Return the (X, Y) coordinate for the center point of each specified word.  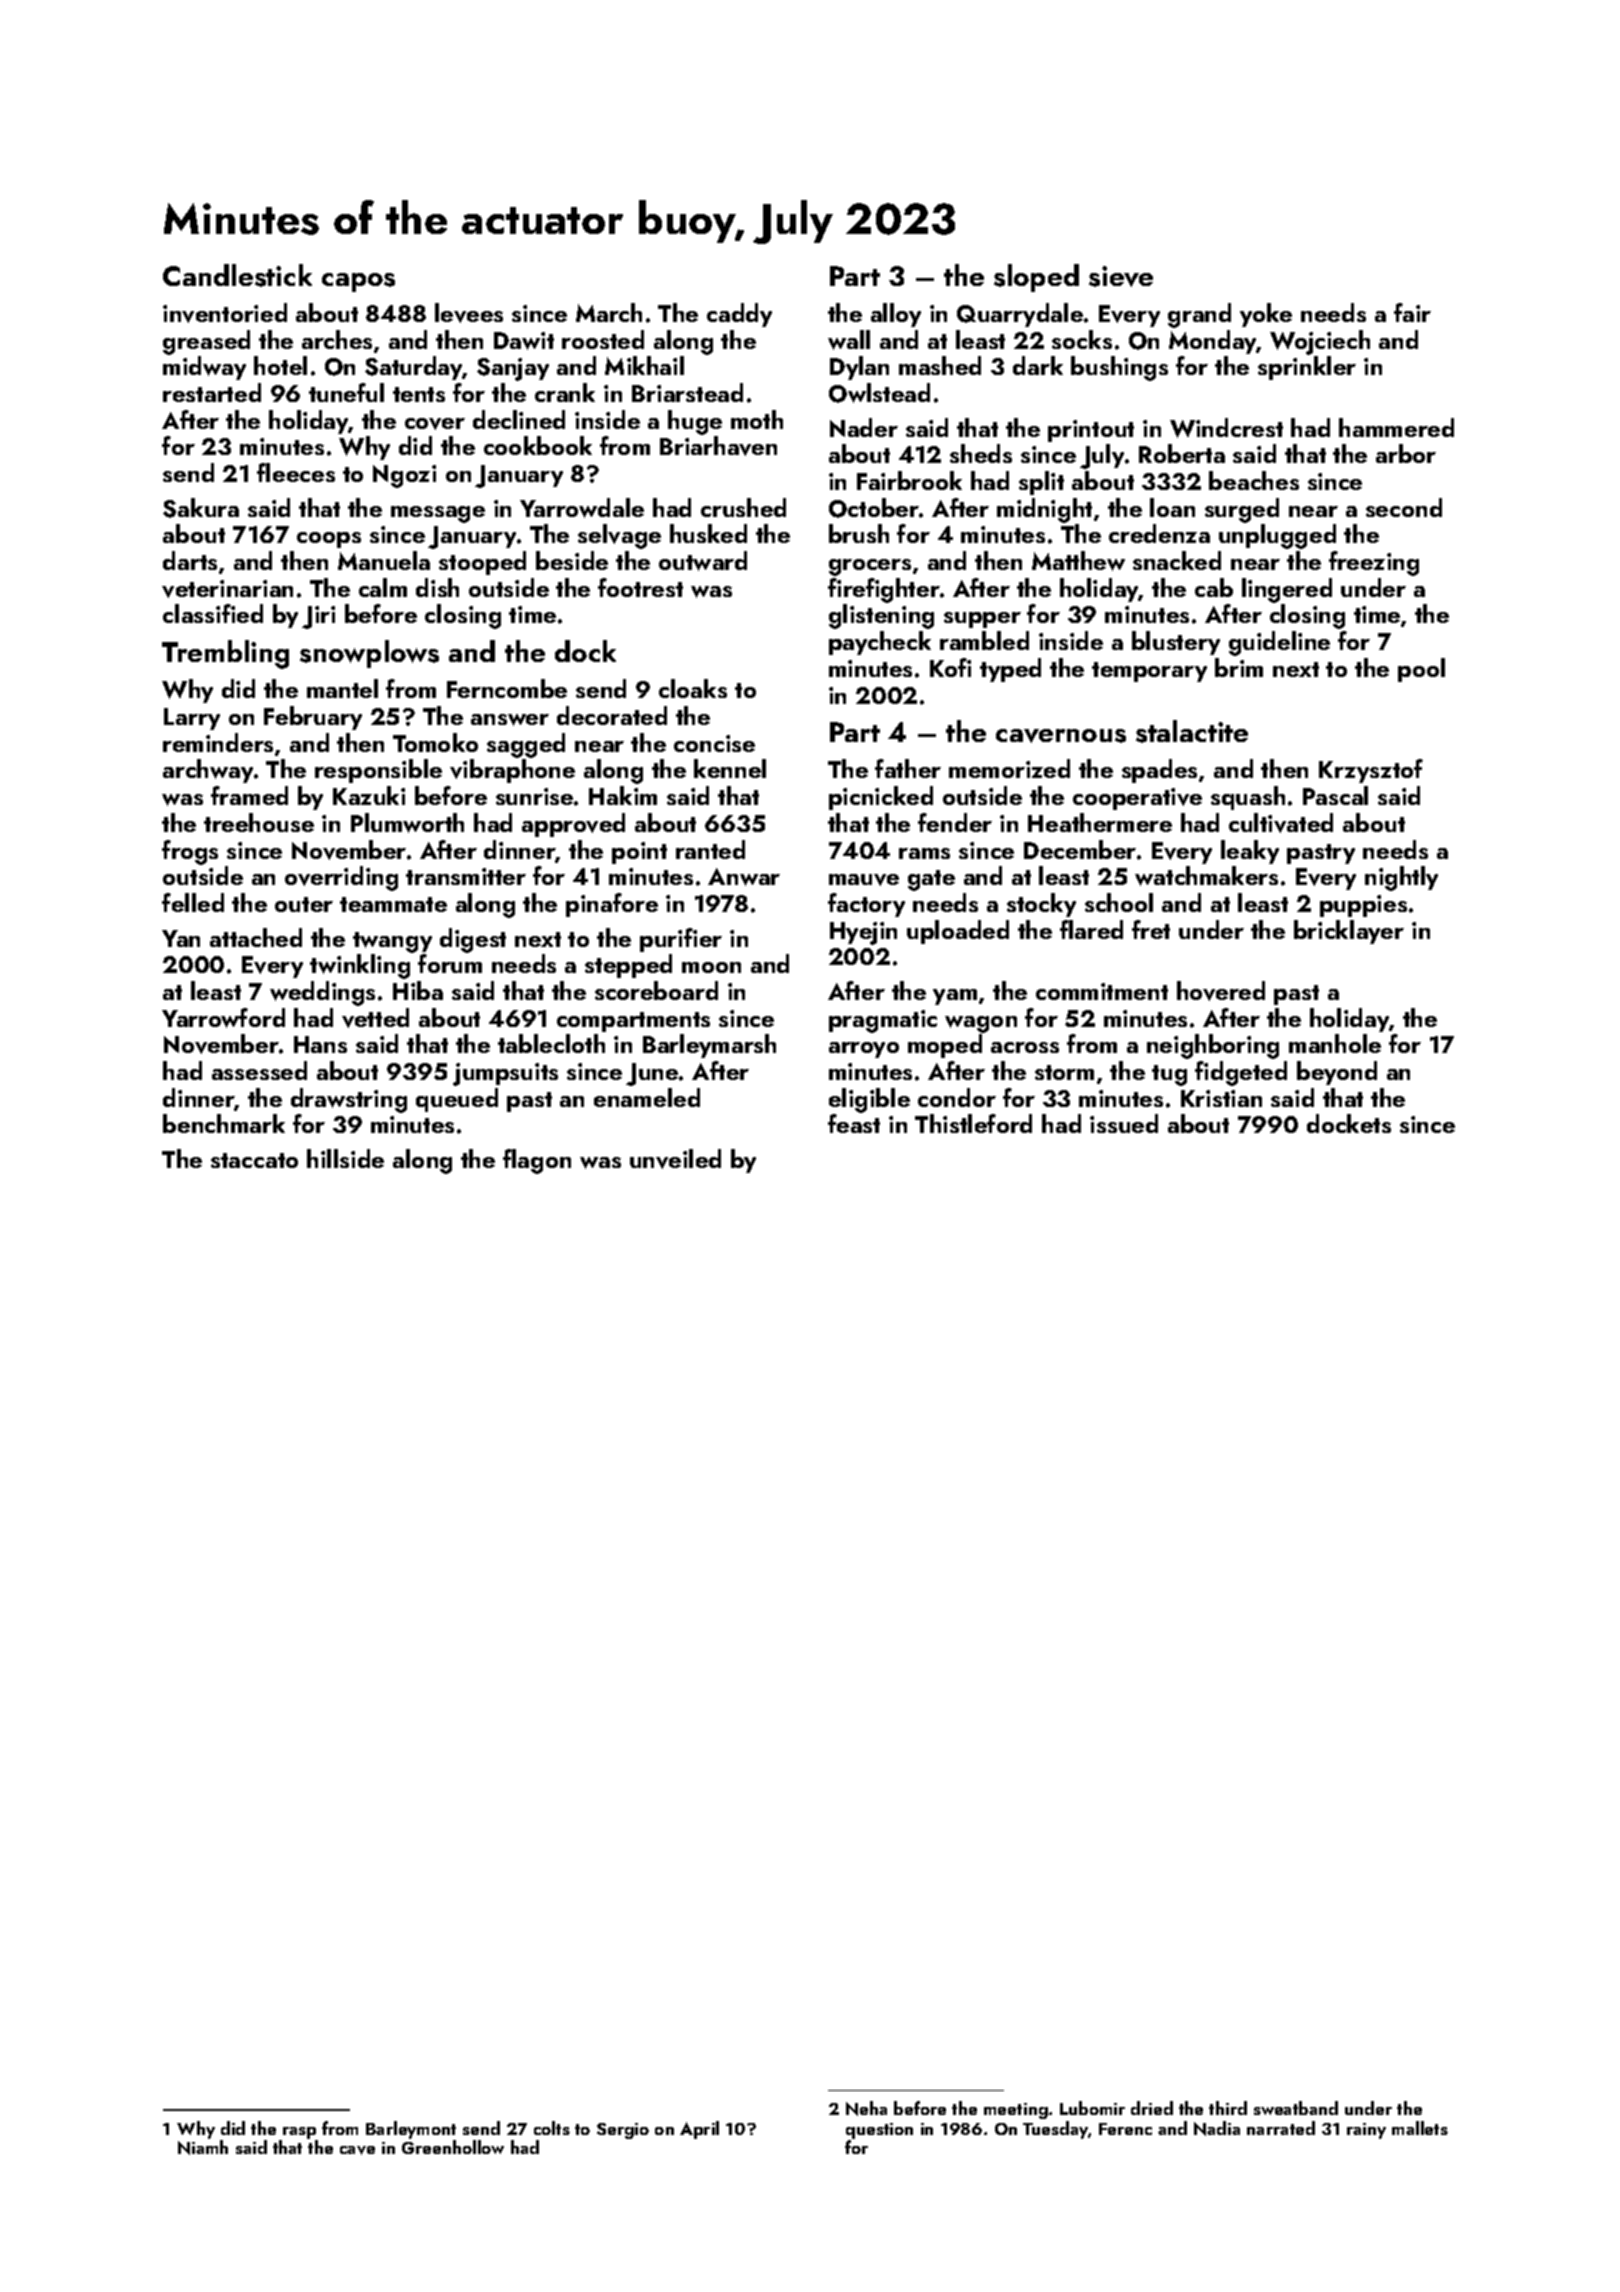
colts (552, 2128)
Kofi (950, 667)
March (609, 312)
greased (206, 342)
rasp (299, 2133)
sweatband (1296, 2108)
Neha (866, 2108)
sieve (1121, 276)
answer (510, 720)
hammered (1396, 427)
